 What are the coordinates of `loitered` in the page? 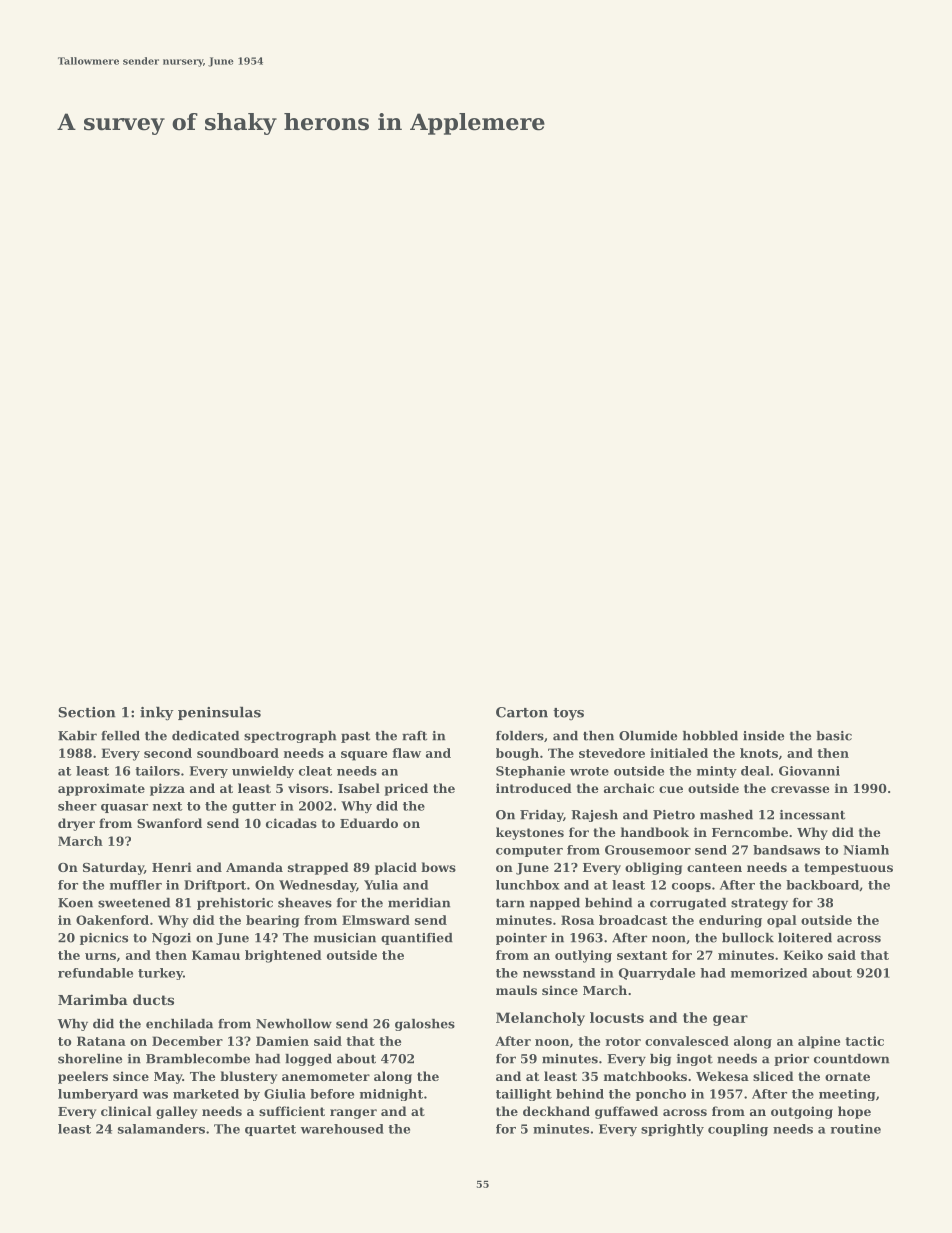 It's located at (805, 938).
